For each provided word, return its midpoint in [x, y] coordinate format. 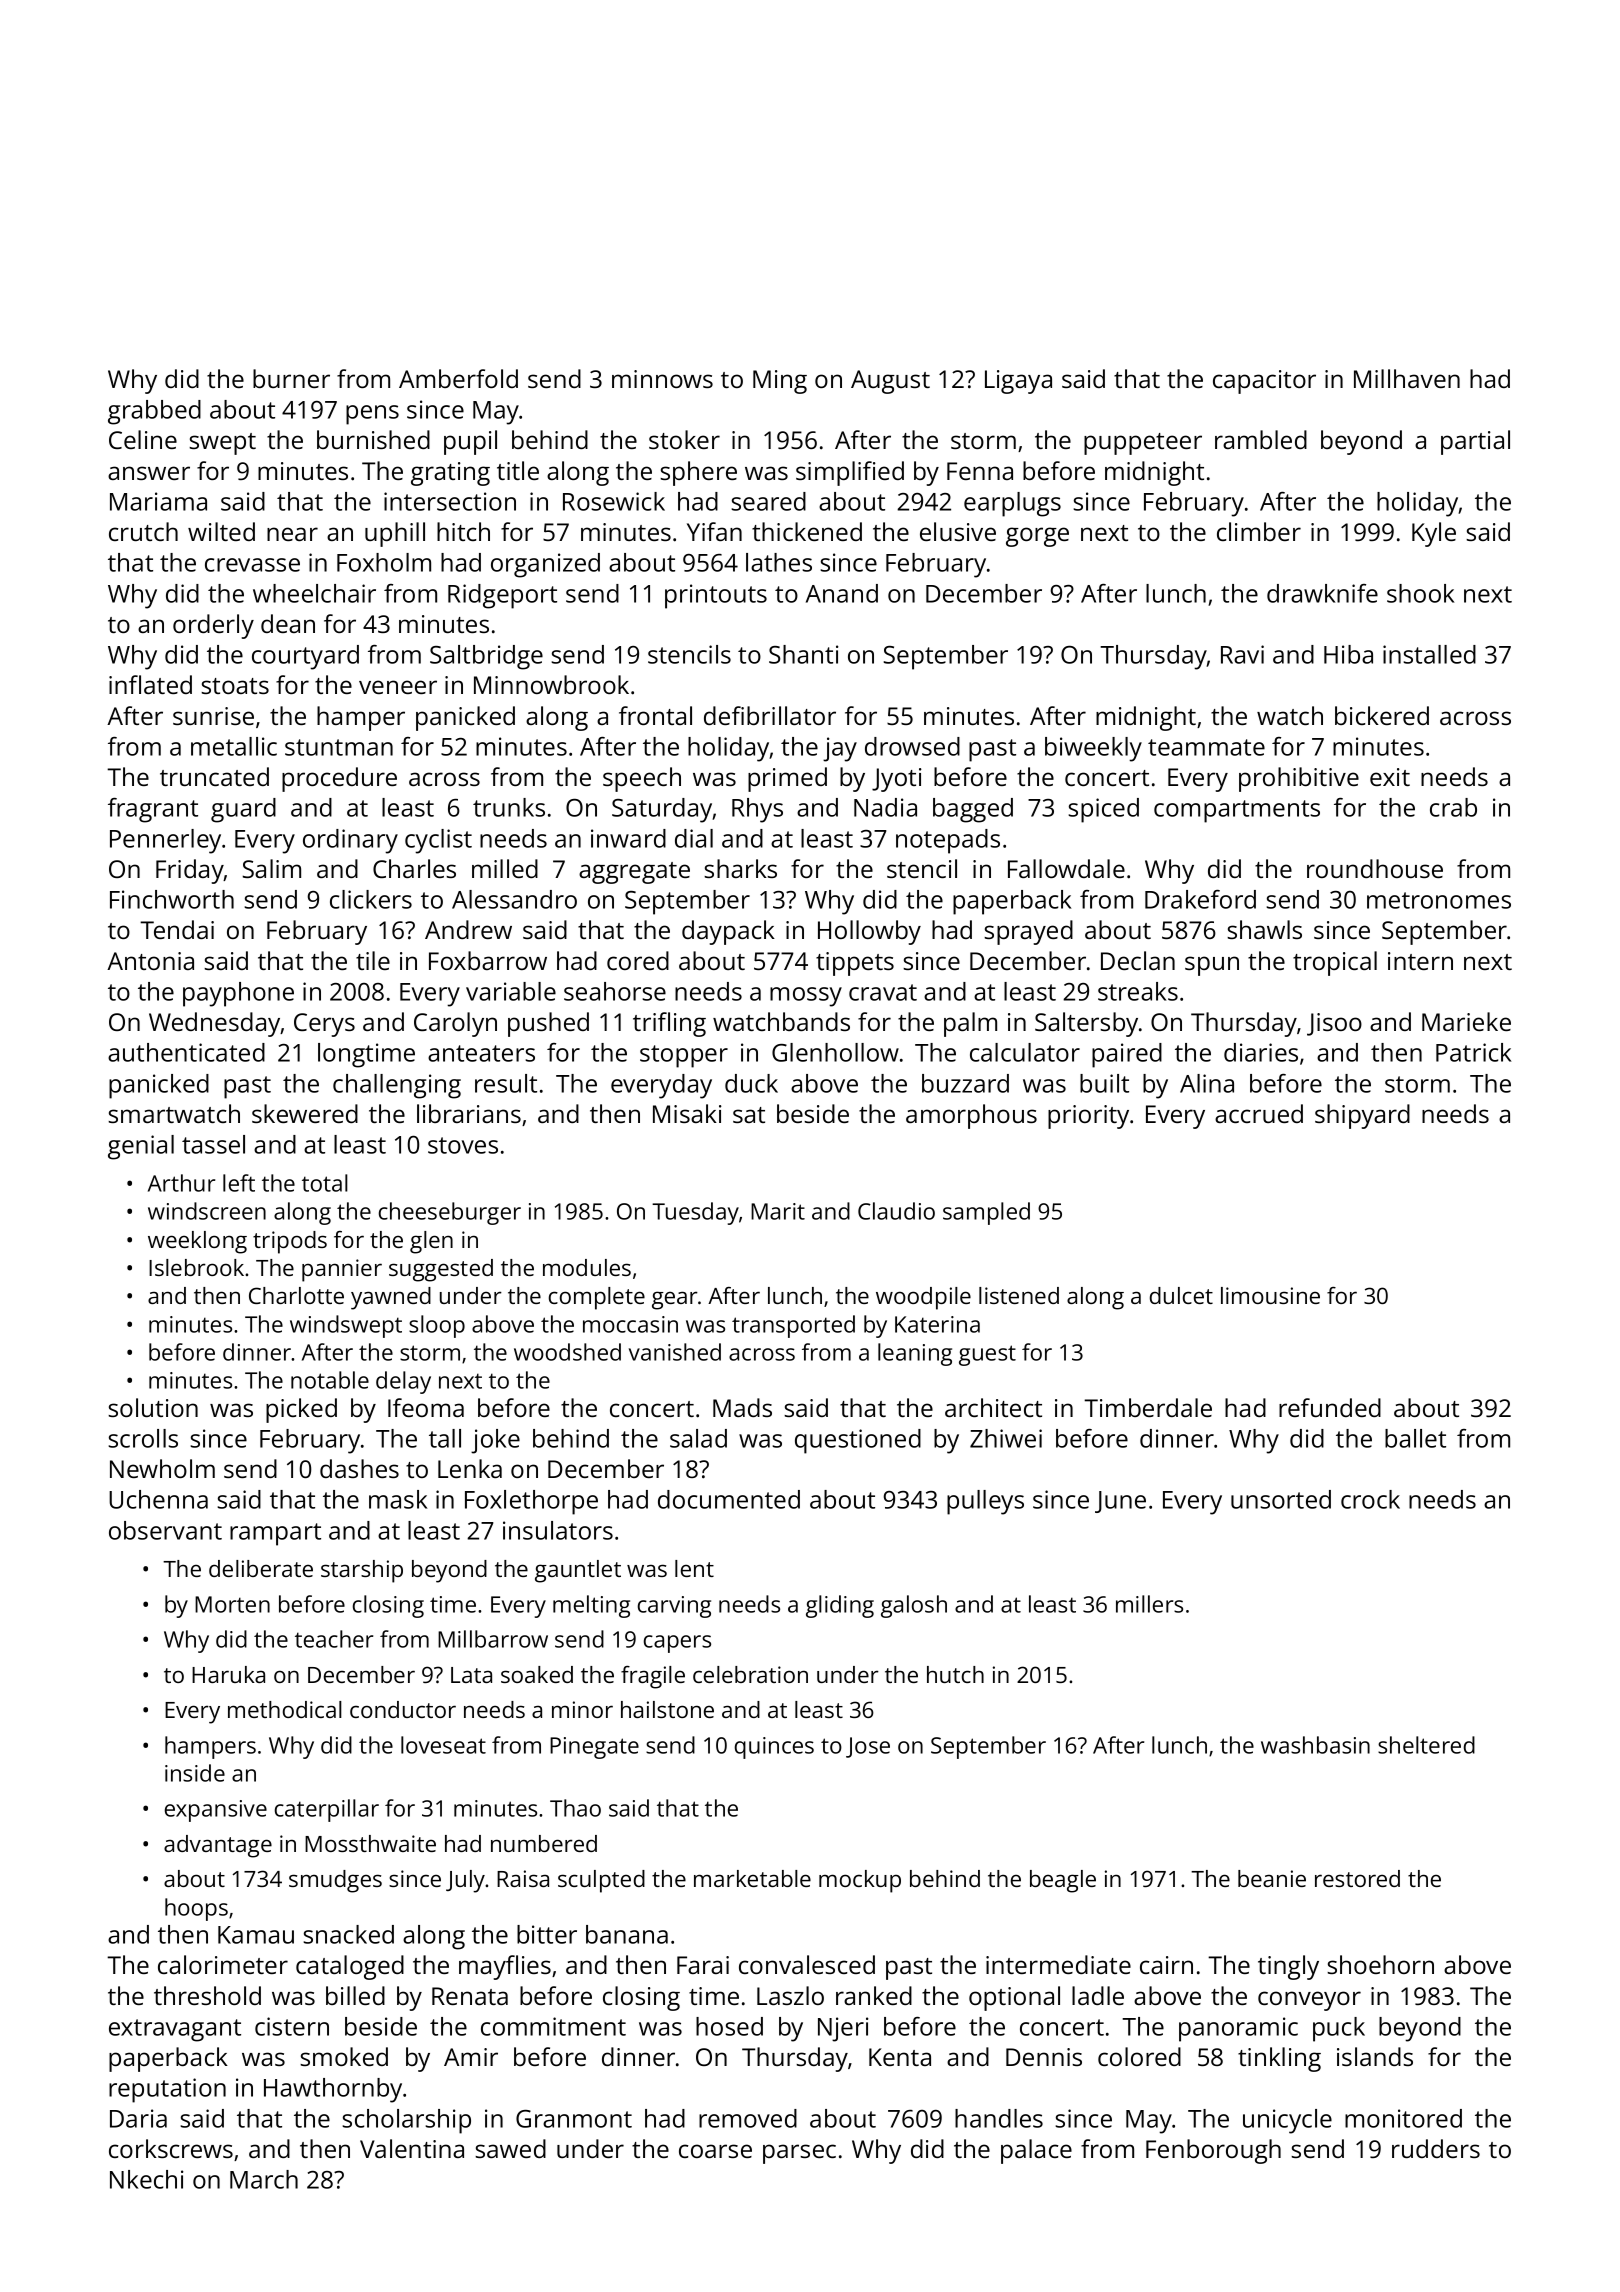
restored [1357, 1878]
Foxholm [384, 562]
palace [1036, 2151]
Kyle [1434, 534]
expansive [216, 1811]
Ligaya [1018, 382]
